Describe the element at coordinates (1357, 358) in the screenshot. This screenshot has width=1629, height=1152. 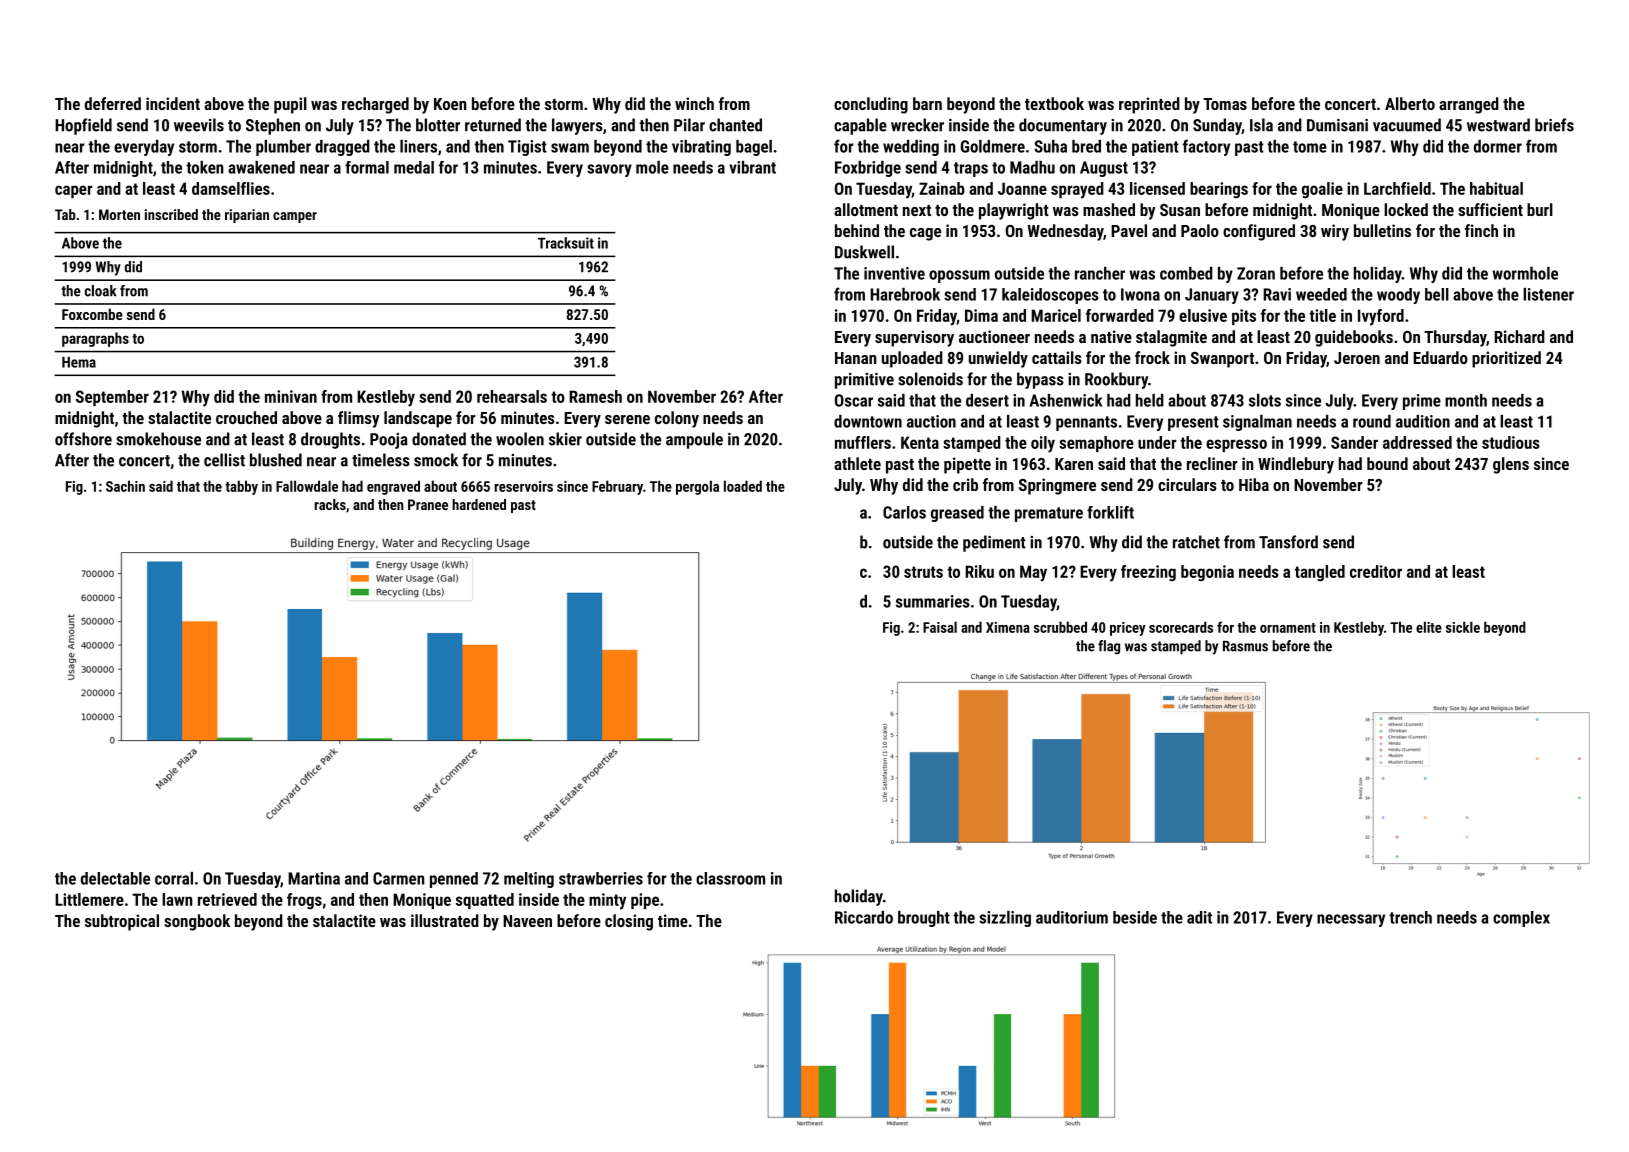
I see `Jeroen` at that location.
